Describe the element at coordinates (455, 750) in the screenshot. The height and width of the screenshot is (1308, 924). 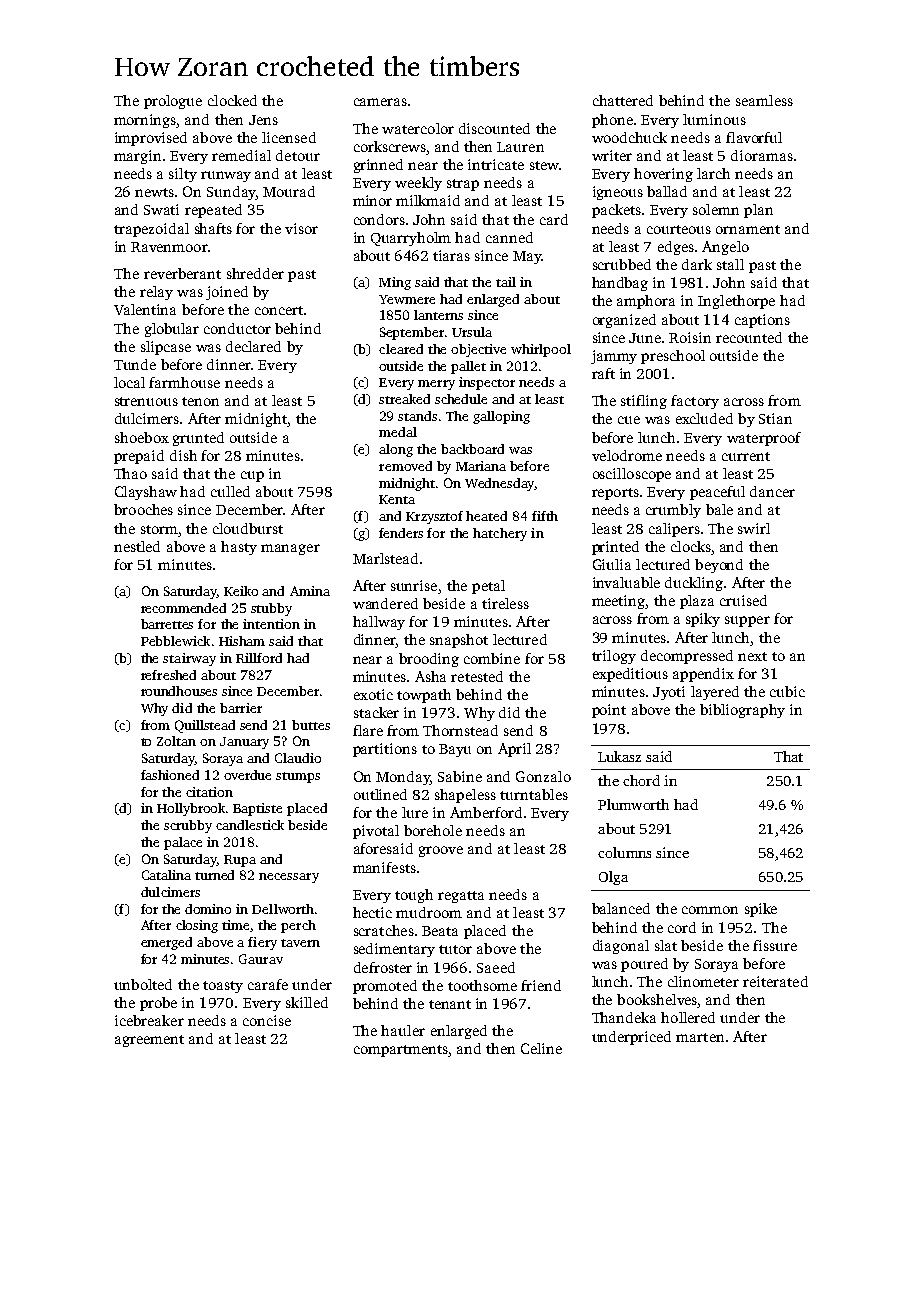
I see `Bayu` at that location.
